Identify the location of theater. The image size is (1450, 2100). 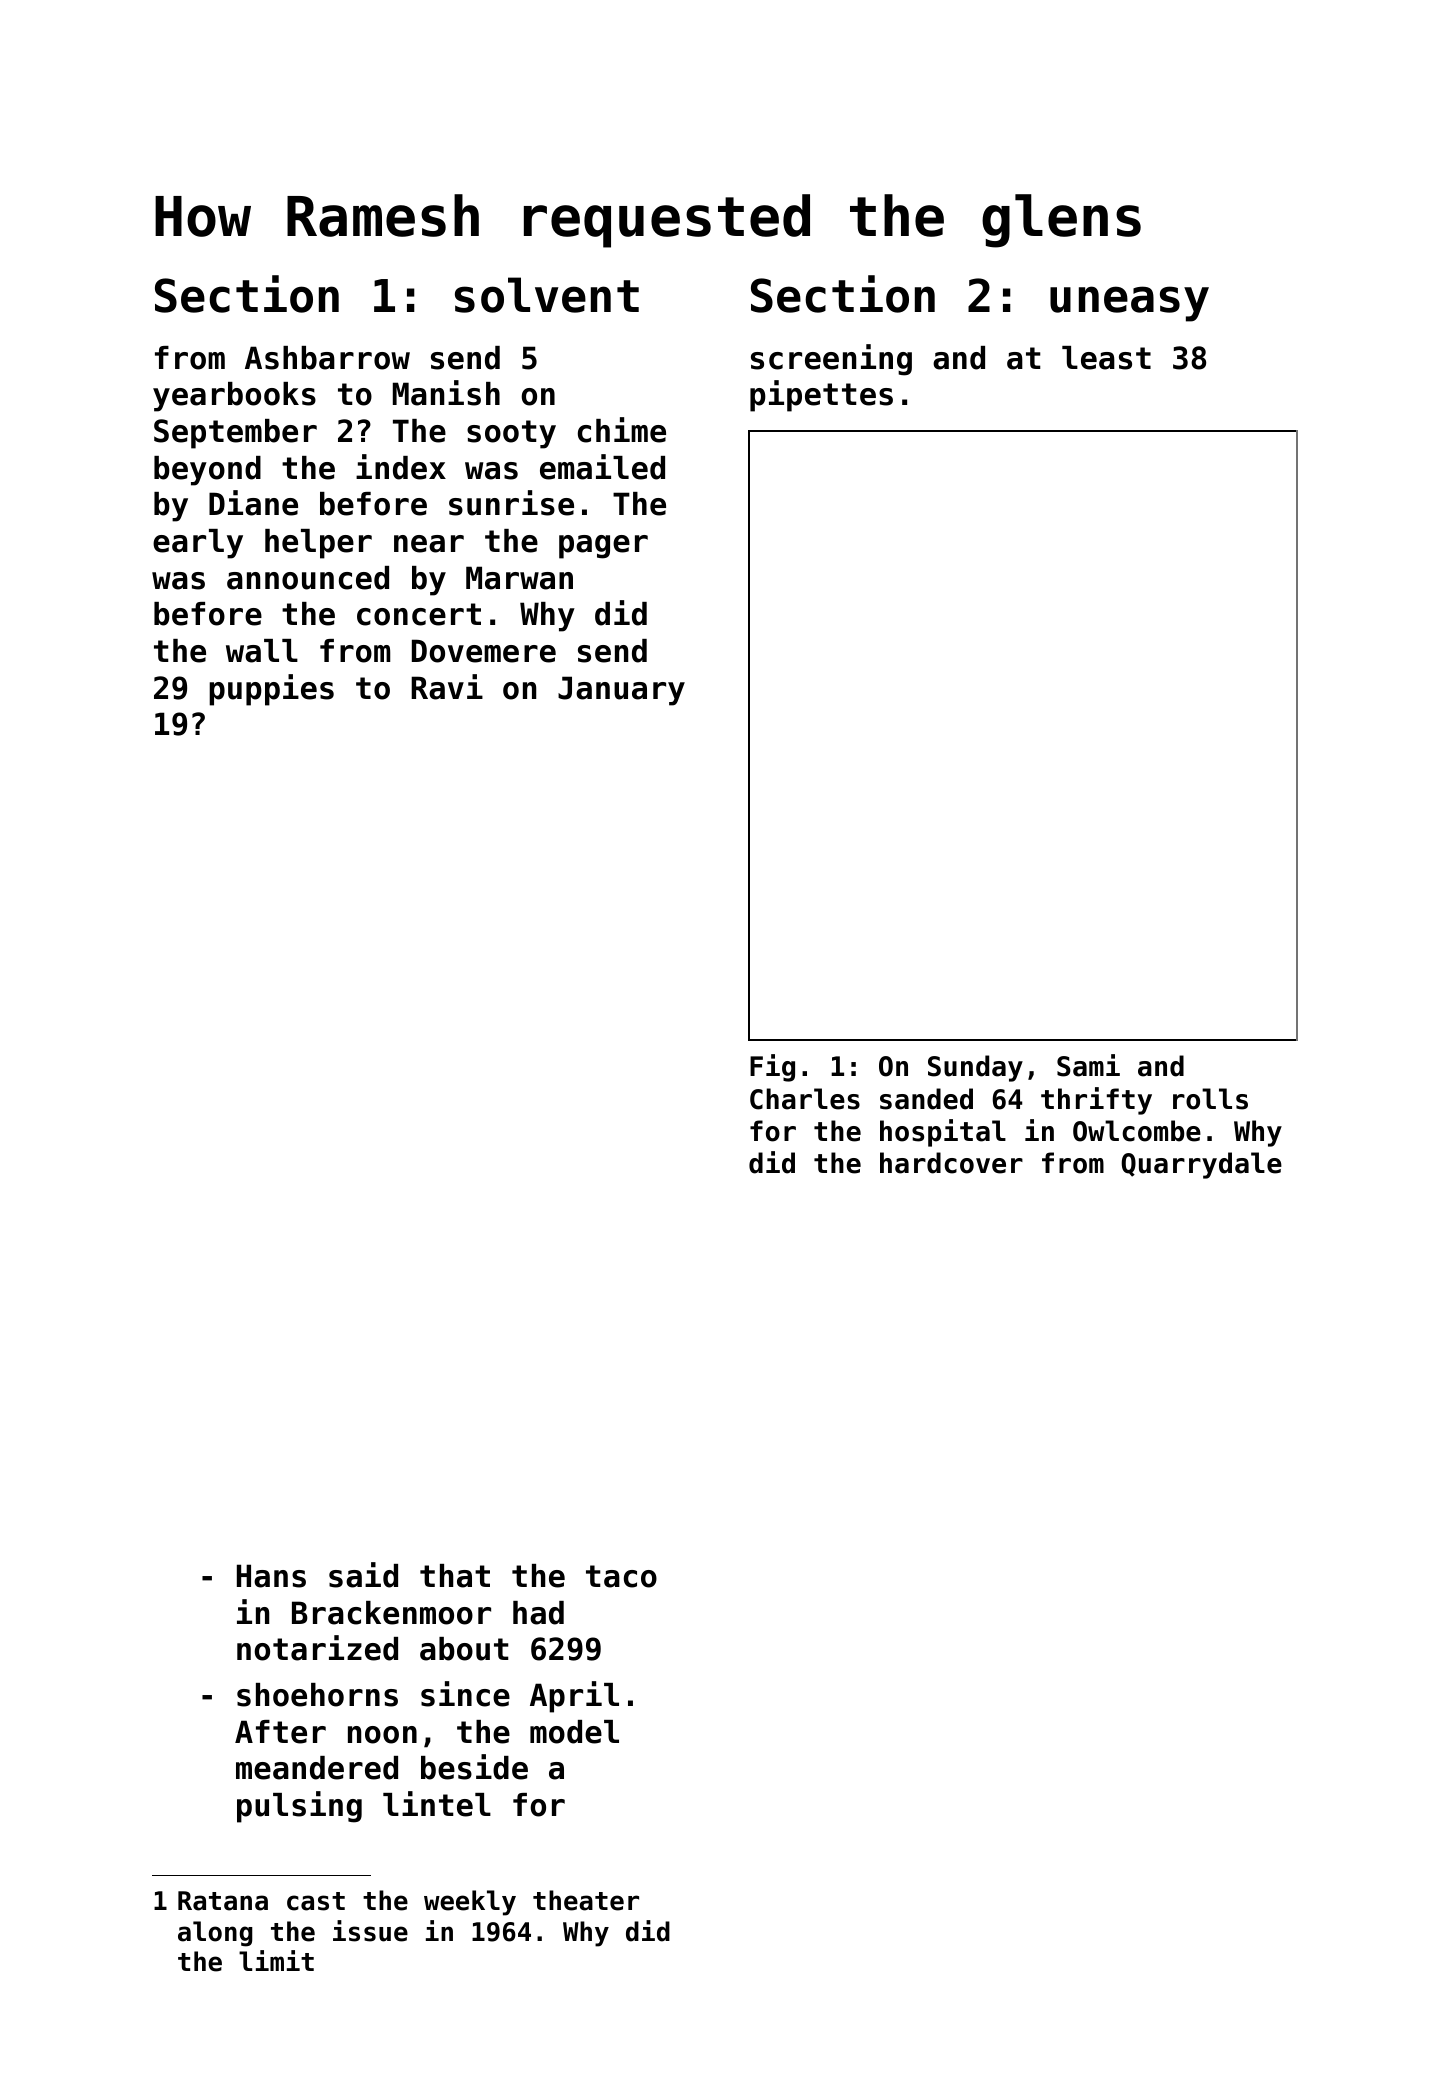
(586, 1900).
